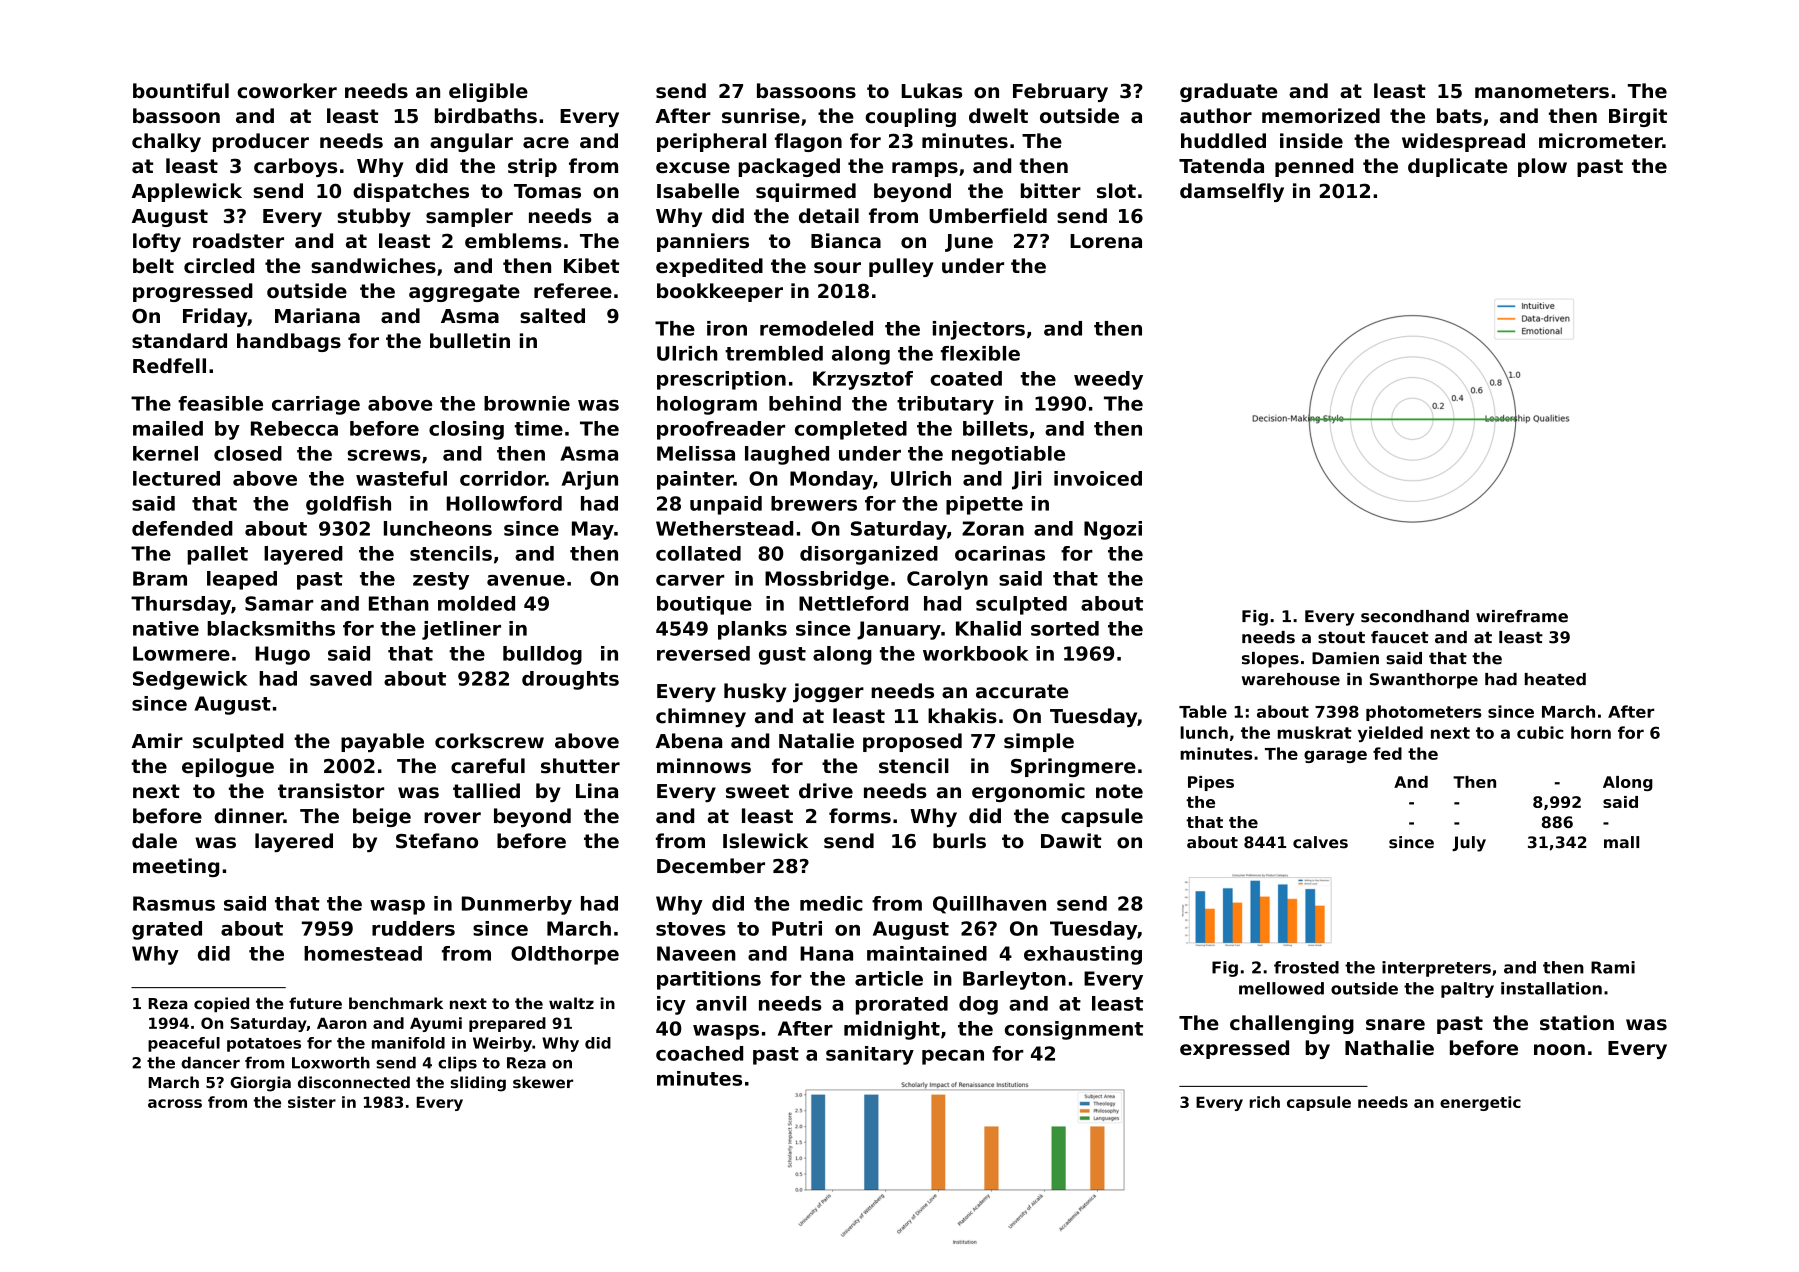 This image has width=1799, height=1272. Describe the element at coordinates (765, 841) in the image. I see `Islewick` at that location.
